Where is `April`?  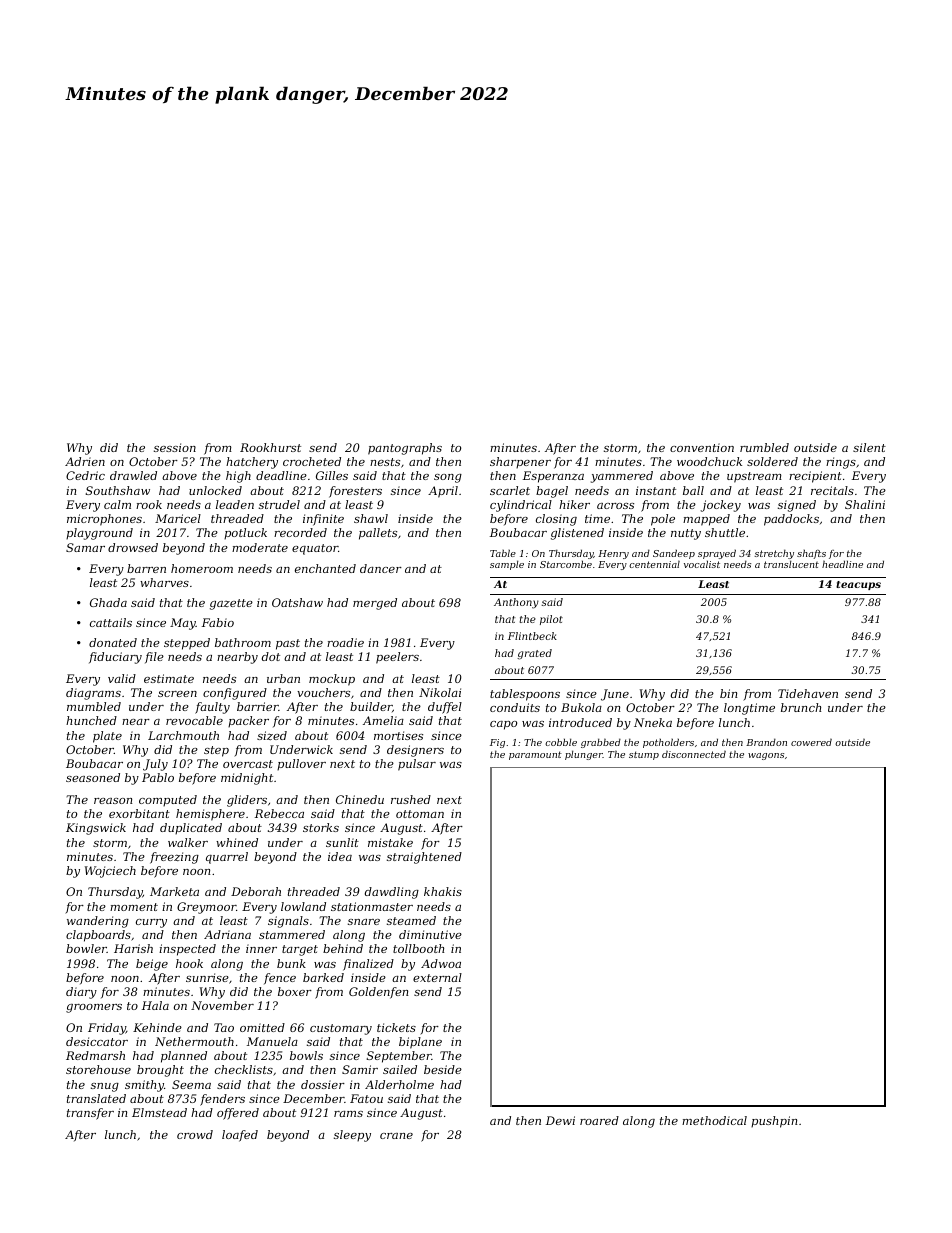 April is located at coordinates (443, 492).
